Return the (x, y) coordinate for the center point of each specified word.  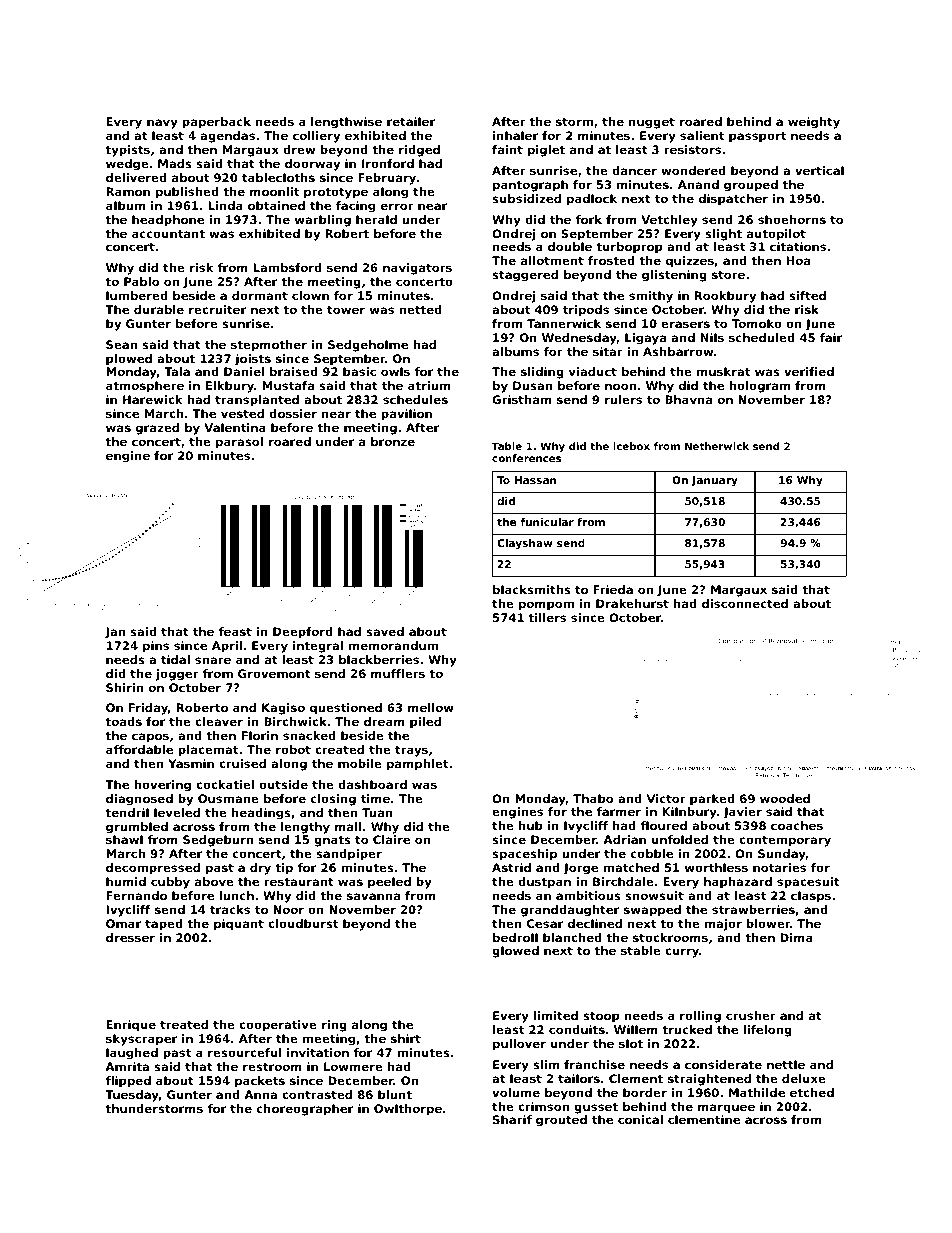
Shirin (125, 687)
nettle (786, 1064)
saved (385, 631)
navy (162, 124)
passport (757, 137)
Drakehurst (632, 603)
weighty (814, 123)
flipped (128, 1082)
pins (156, 647)
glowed (515, 952)
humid (126, 881)
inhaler (515, 135)
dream (384, 721)
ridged (419, 151)
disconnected (745, 603)
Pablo (141, 281)
